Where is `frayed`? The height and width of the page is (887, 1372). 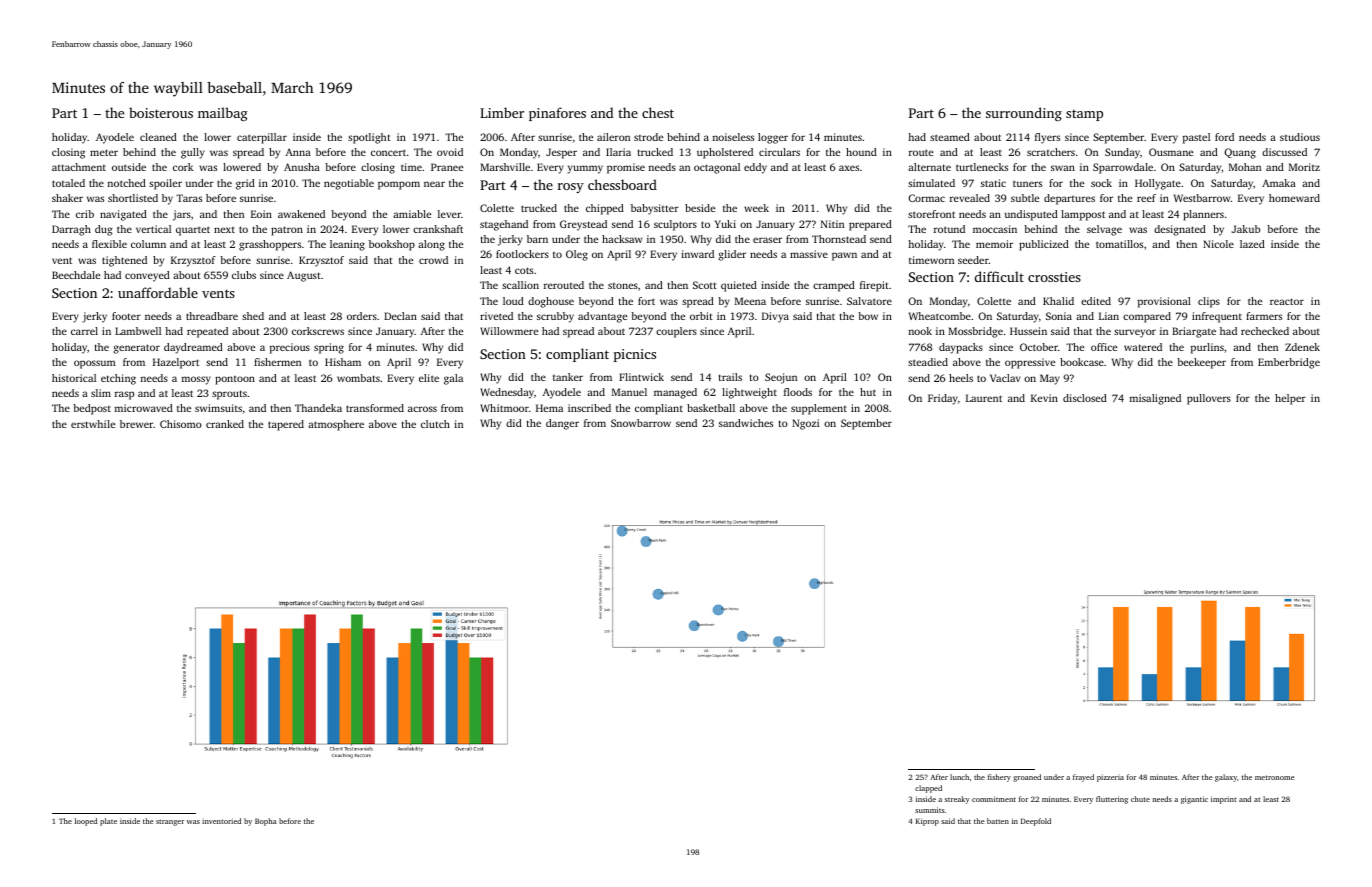 frayed is located at coordinates (1083, 778).
